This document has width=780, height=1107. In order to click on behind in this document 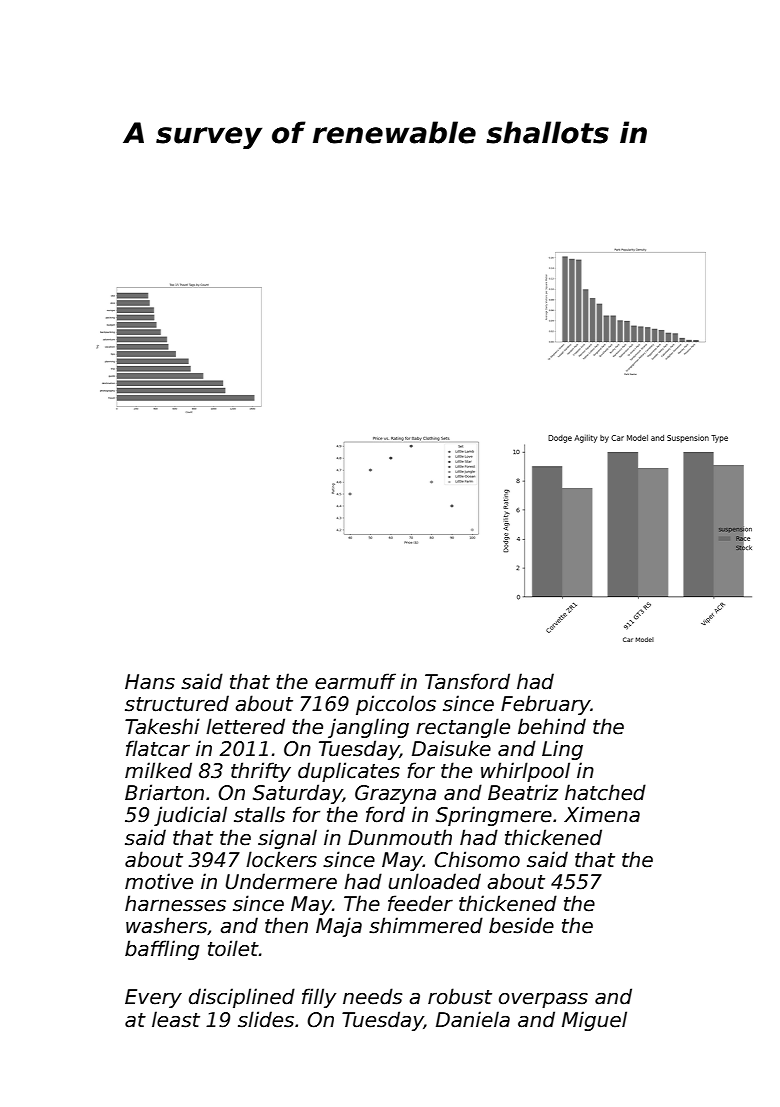, I will do `click(552, 726)`.
